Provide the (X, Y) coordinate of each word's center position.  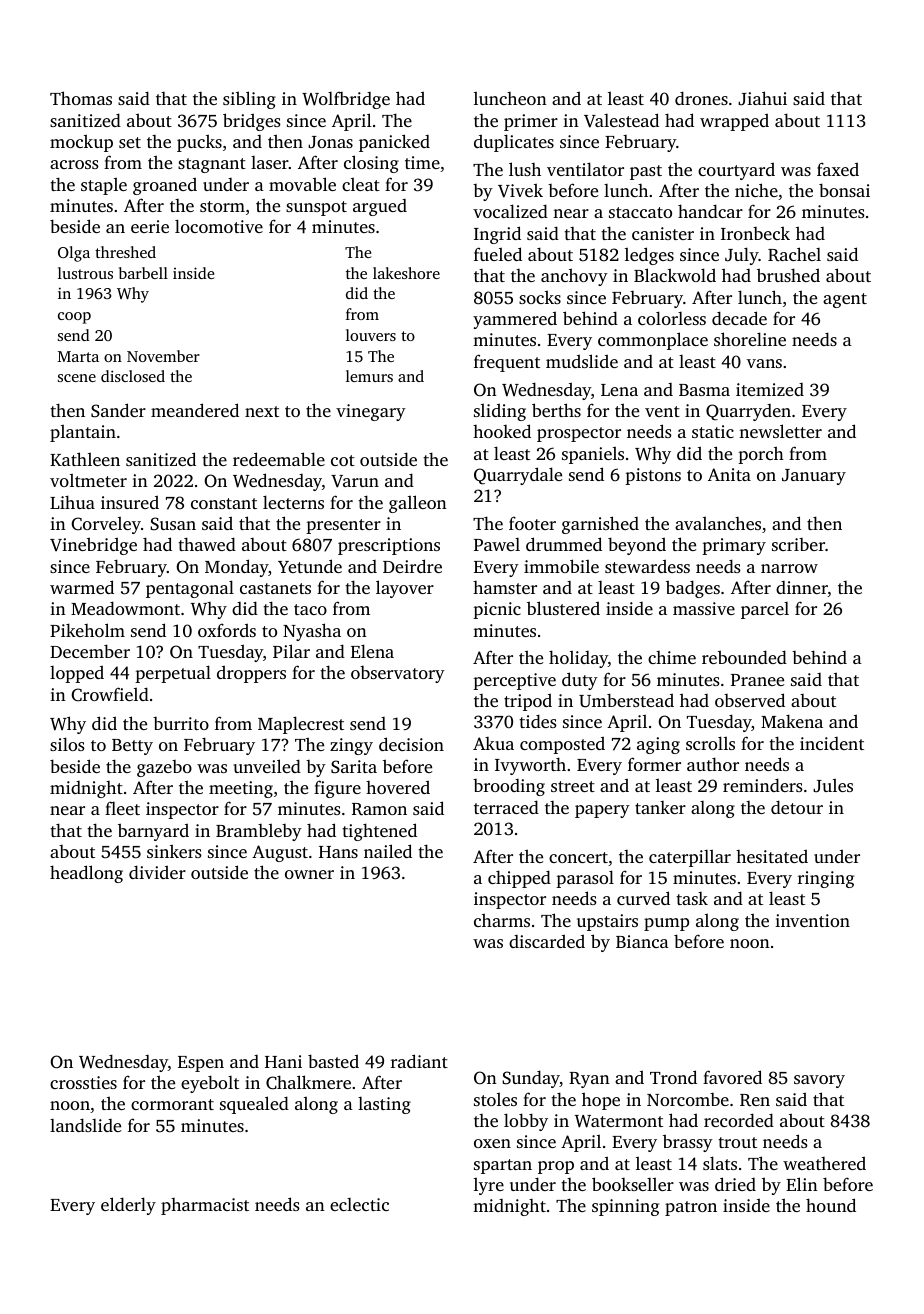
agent (845, 300)
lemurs (369, 376)
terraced (506, 807)
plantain (83, 433)
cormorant (172, 1104)
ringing (826, 879)
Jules (833, 785)
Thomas (81, 98)
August (280, 853)
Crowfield (110, 694)
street (573, 786)
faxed (838, 169)
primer (531, 122)
